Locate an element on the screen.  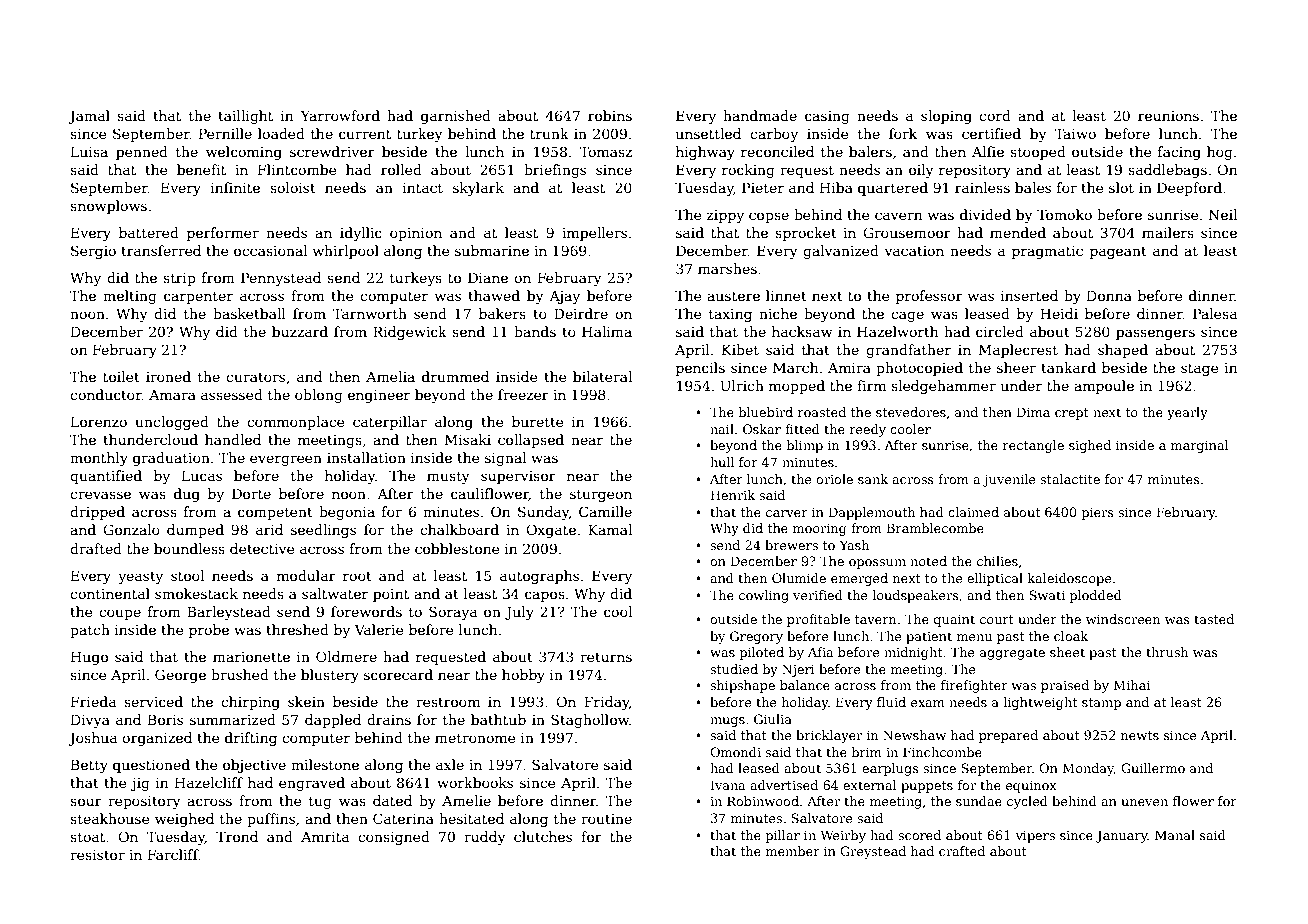
handmade is located at coordinates (760, 115).
